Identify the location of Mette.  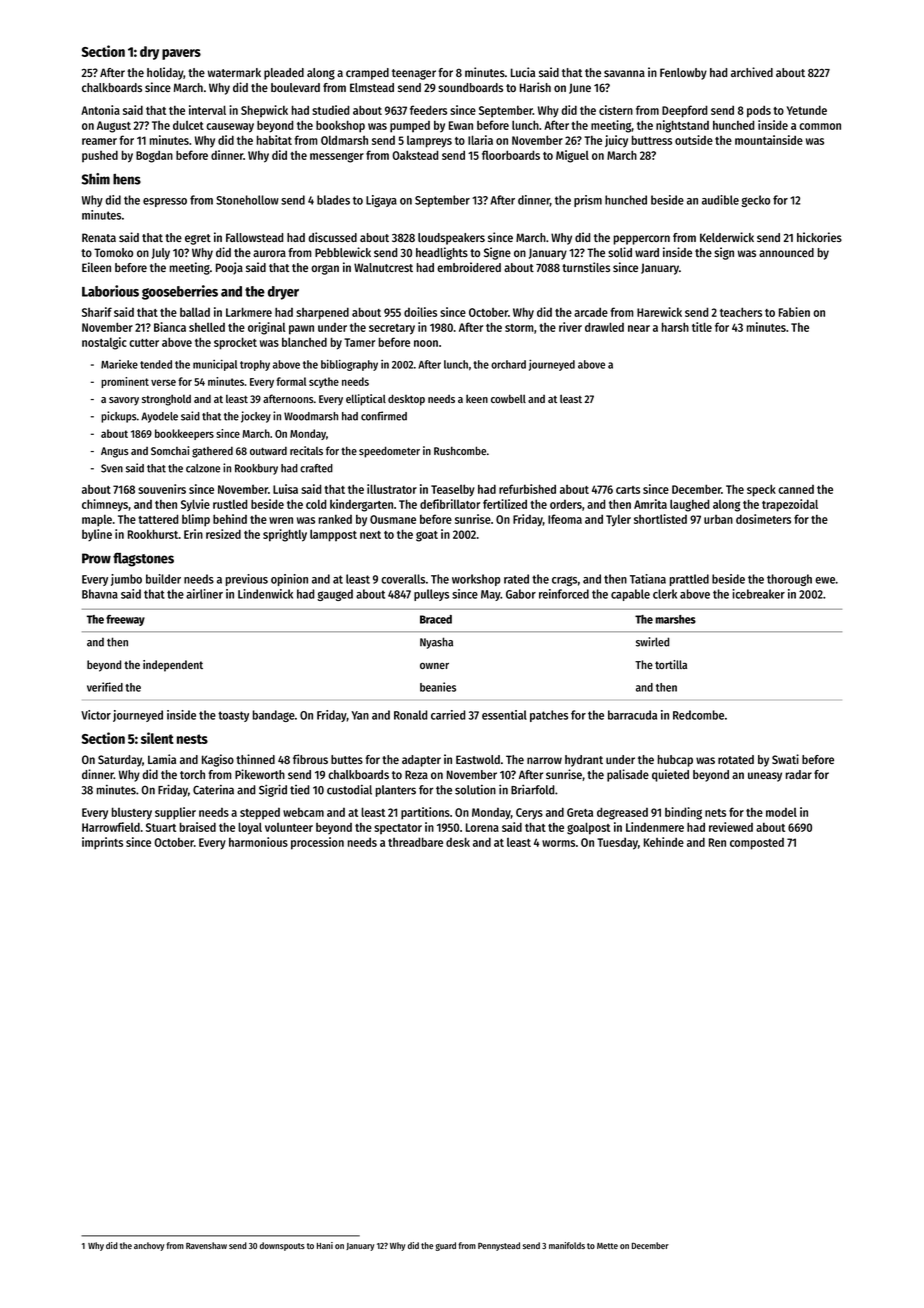
(607, 1246).
